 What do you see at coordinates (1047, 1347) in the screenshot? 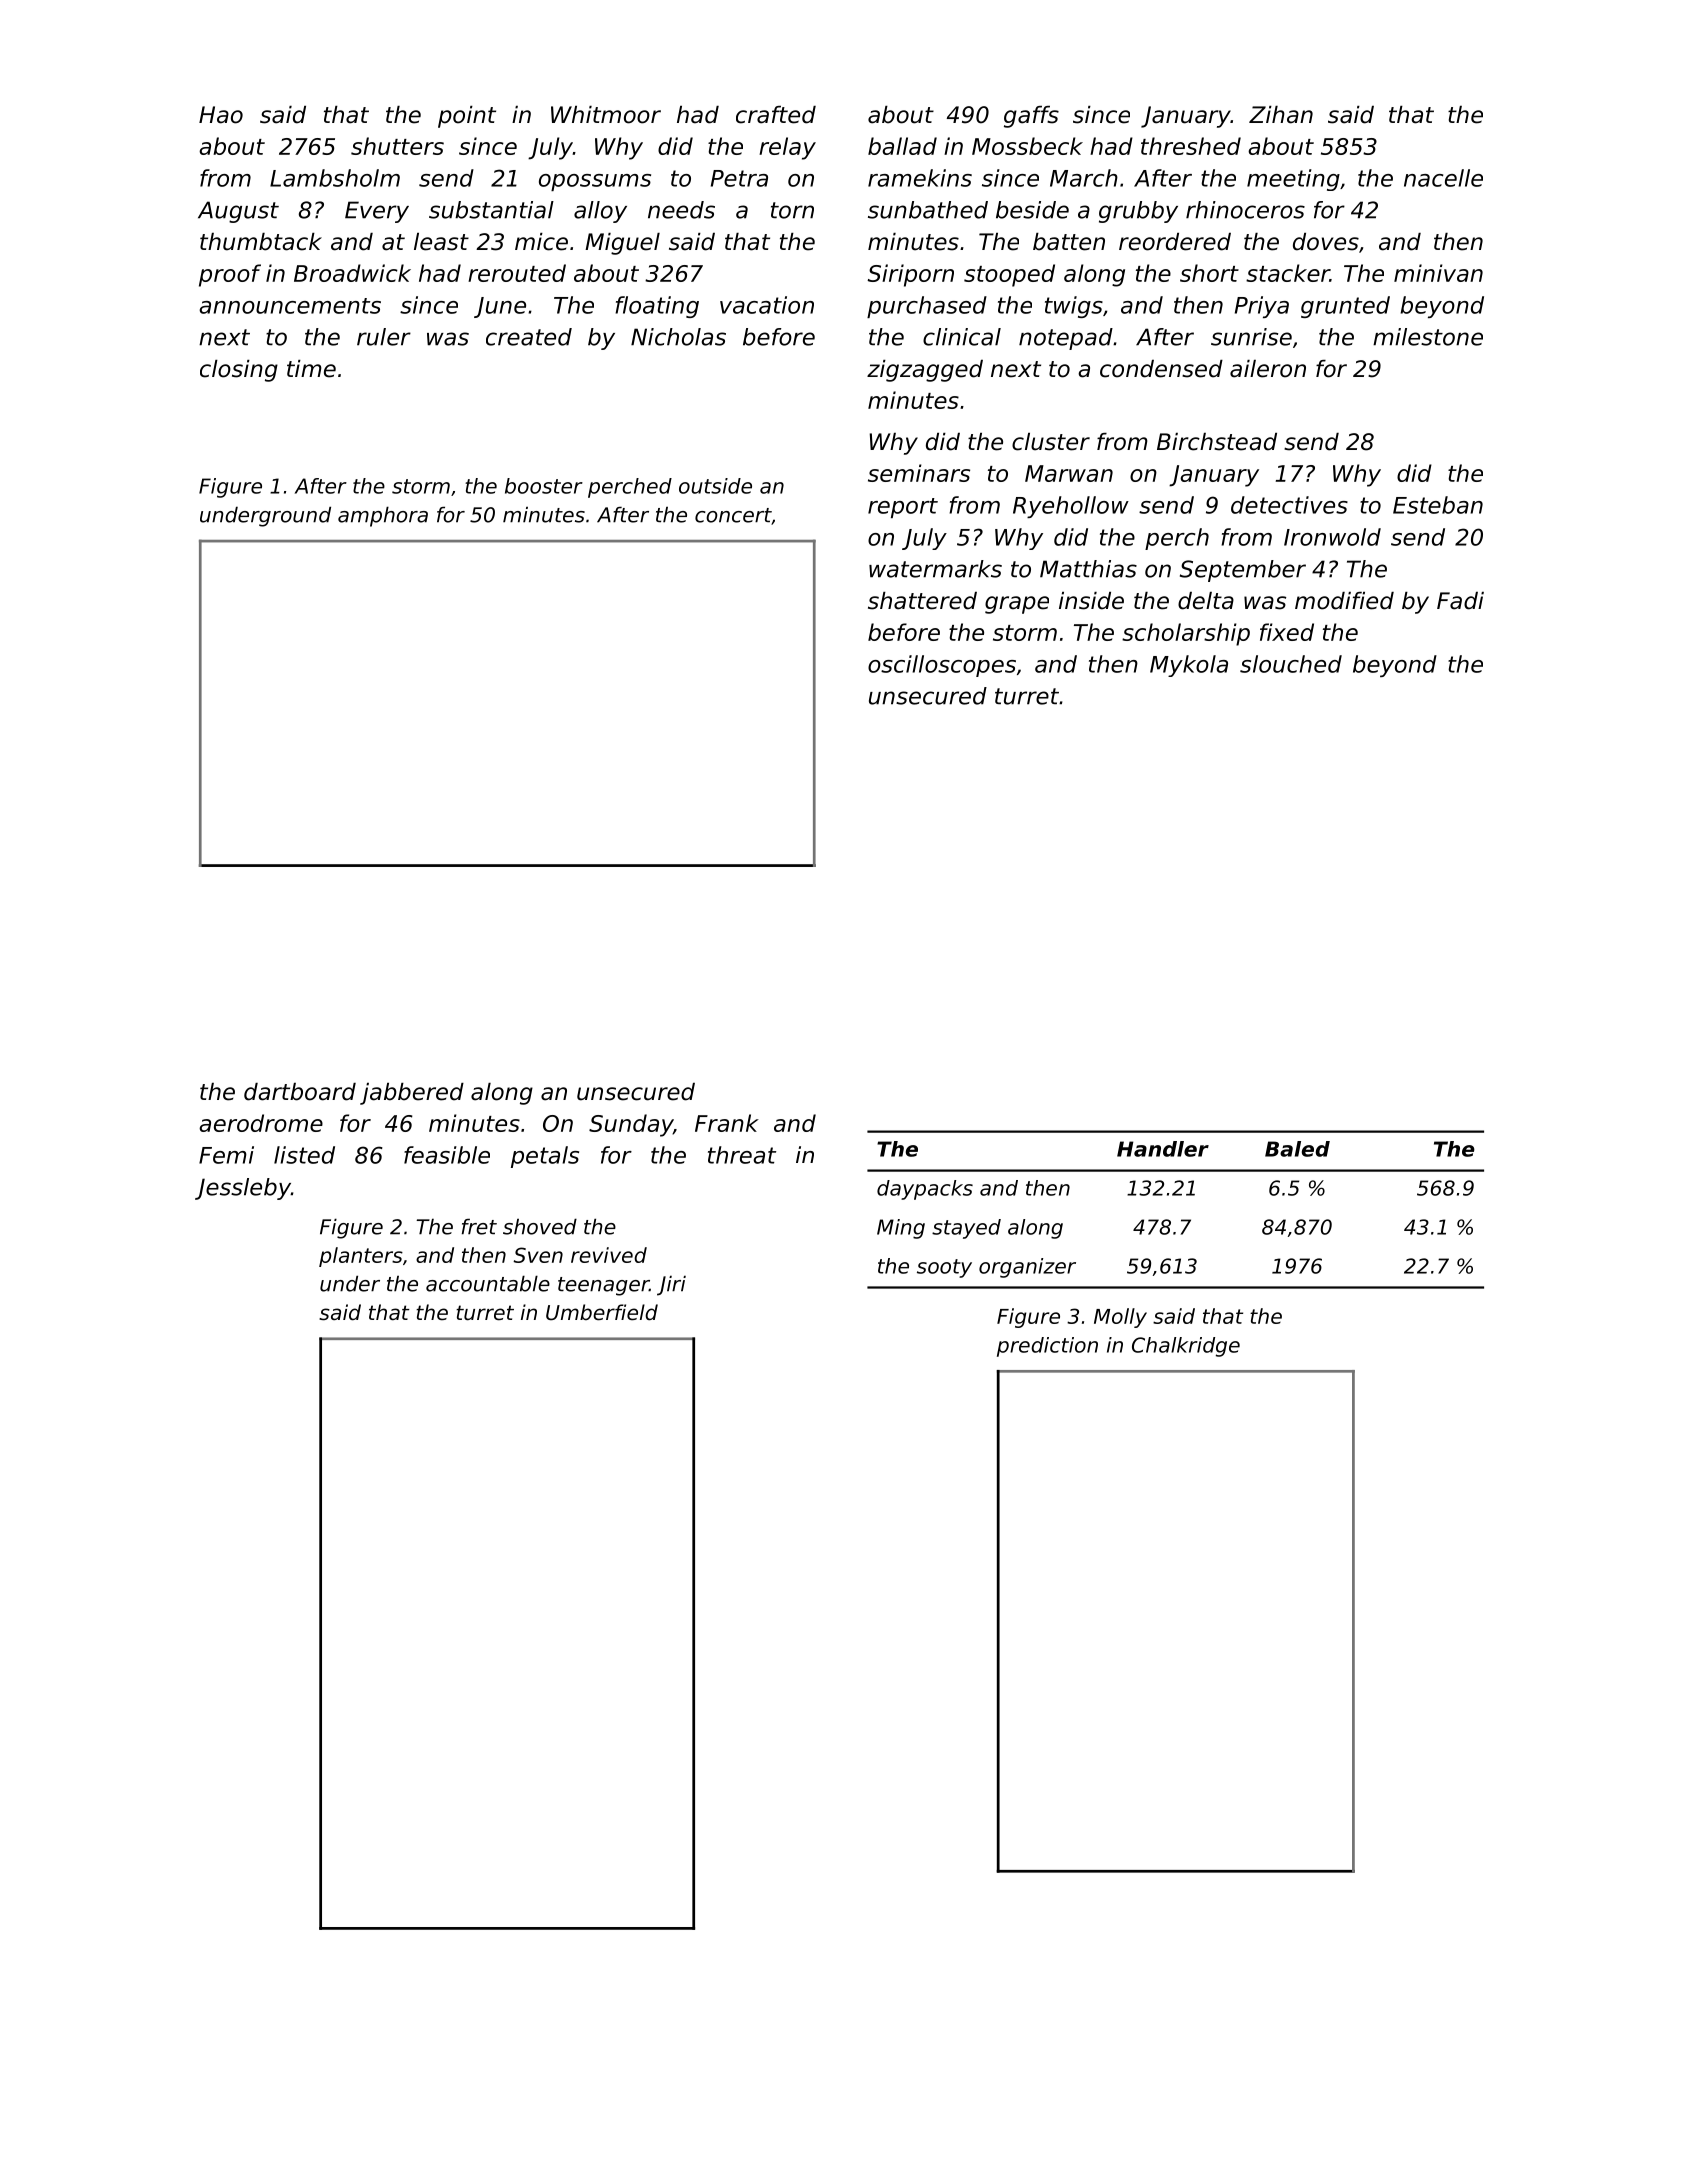
I see `prediction` at bounding box center [1047, 1347].
